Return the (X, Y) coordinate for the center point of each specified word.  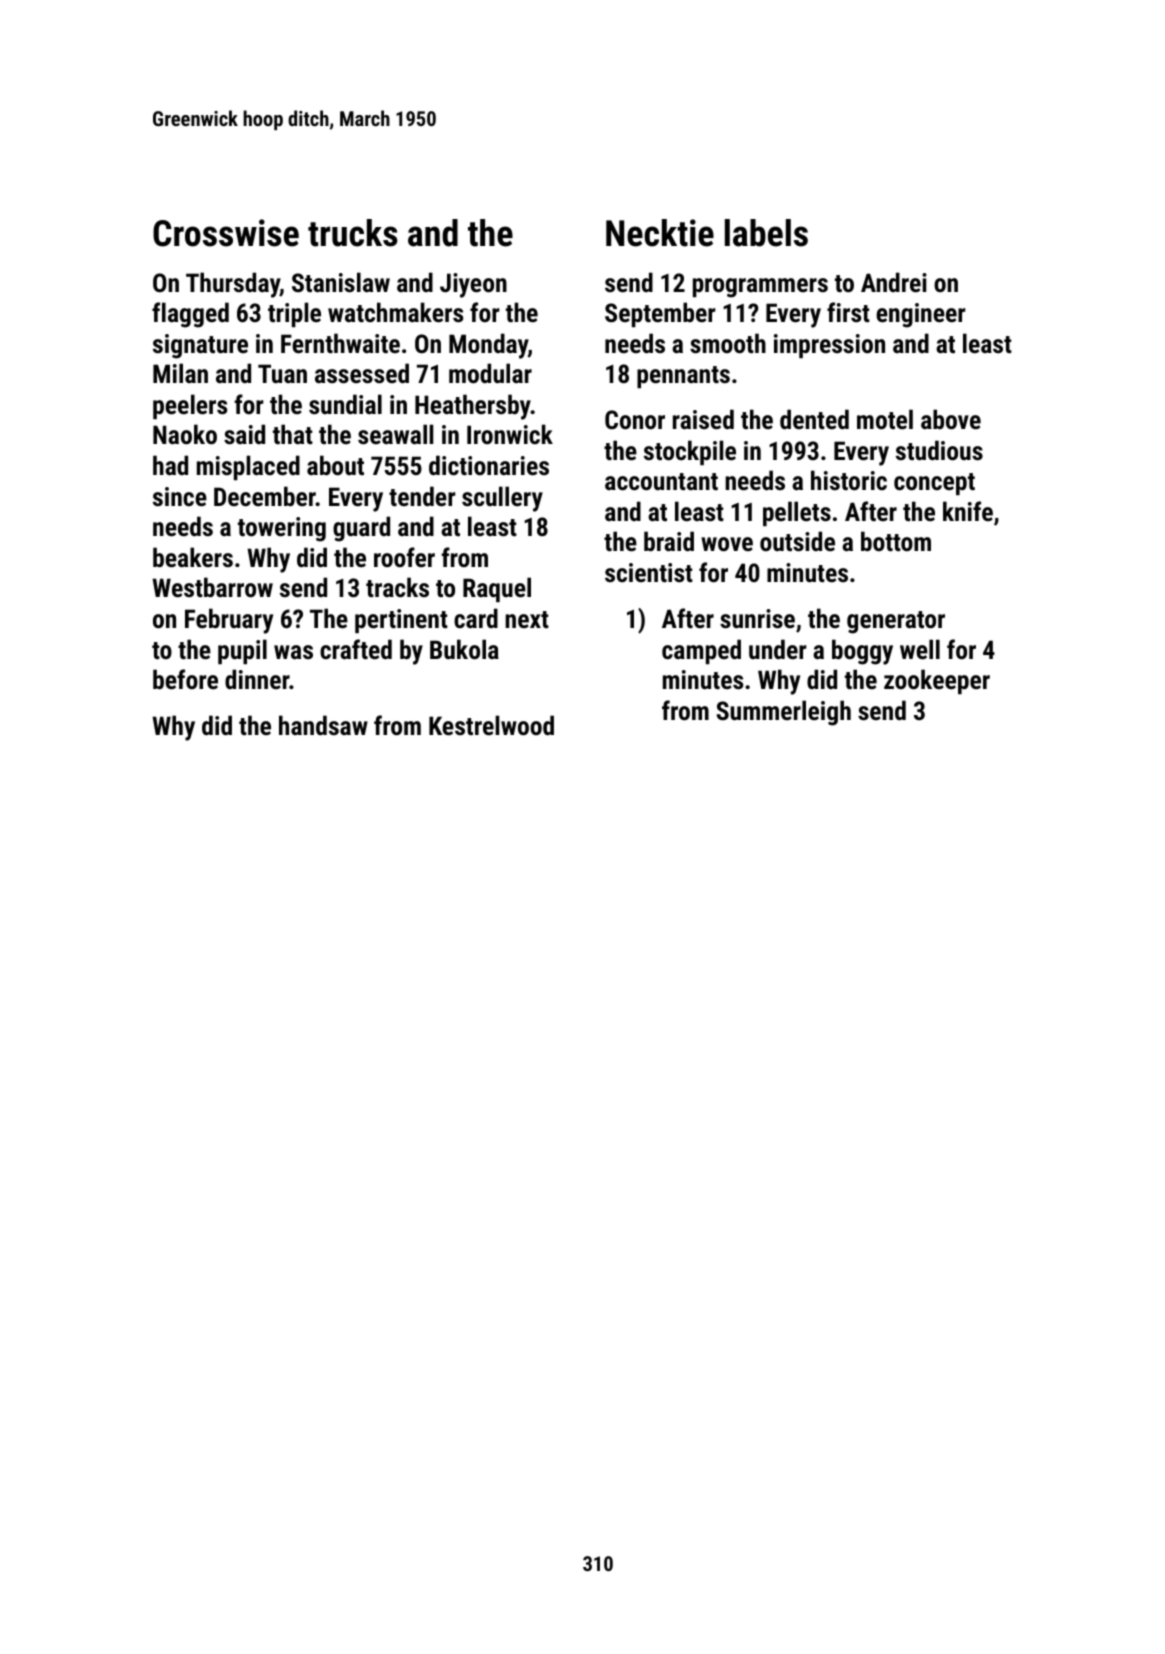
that (293, 434)
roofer (404, 557)
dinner (257, 679)
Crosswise (226, 233)
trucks (353, 233)
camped (701, 651)
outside (797, 541)
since (180, 496)
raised (703, 419)
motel (885, 419)
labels (766, 233)
